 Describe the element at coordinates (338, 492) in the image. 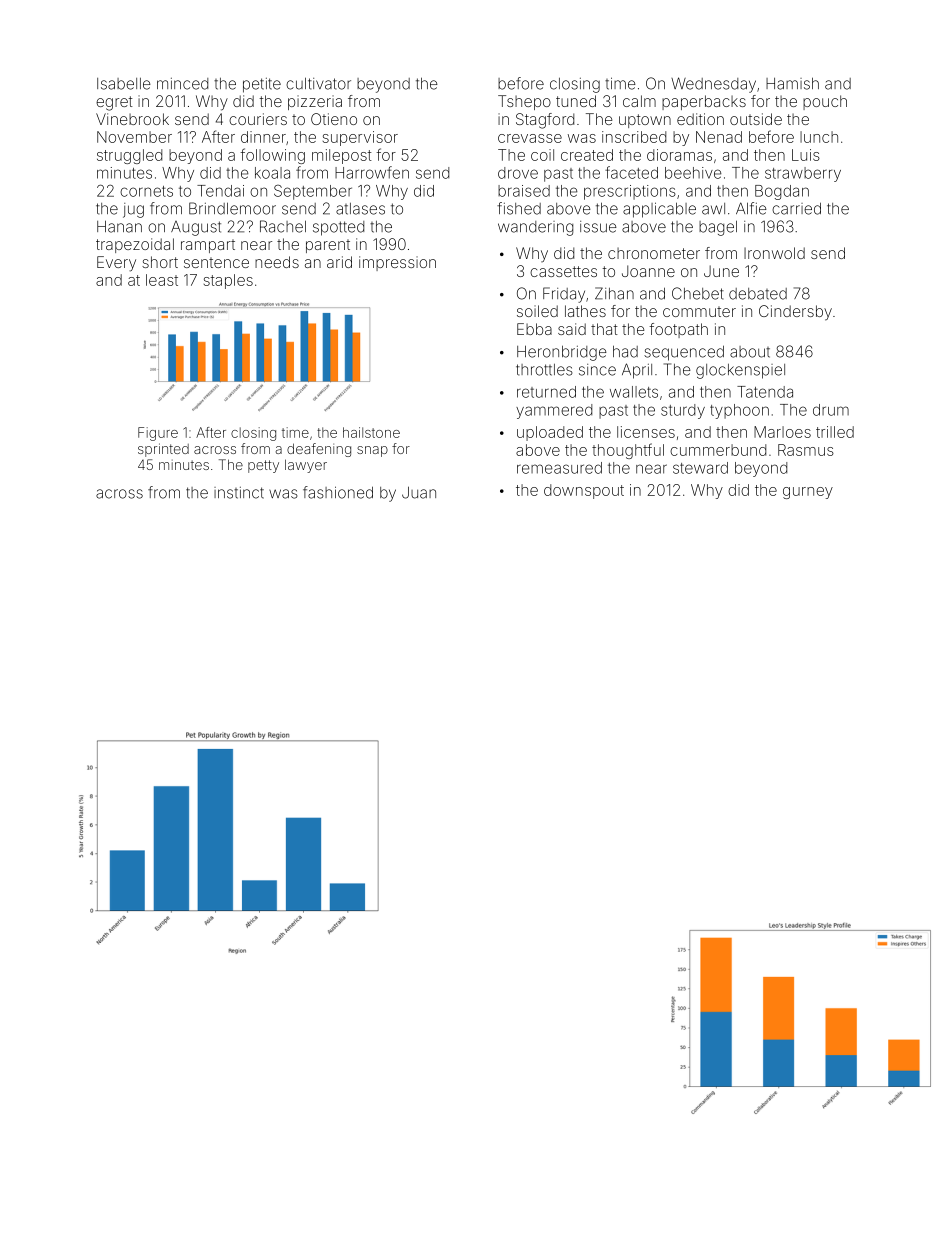

I see `fashioned` at that location.
